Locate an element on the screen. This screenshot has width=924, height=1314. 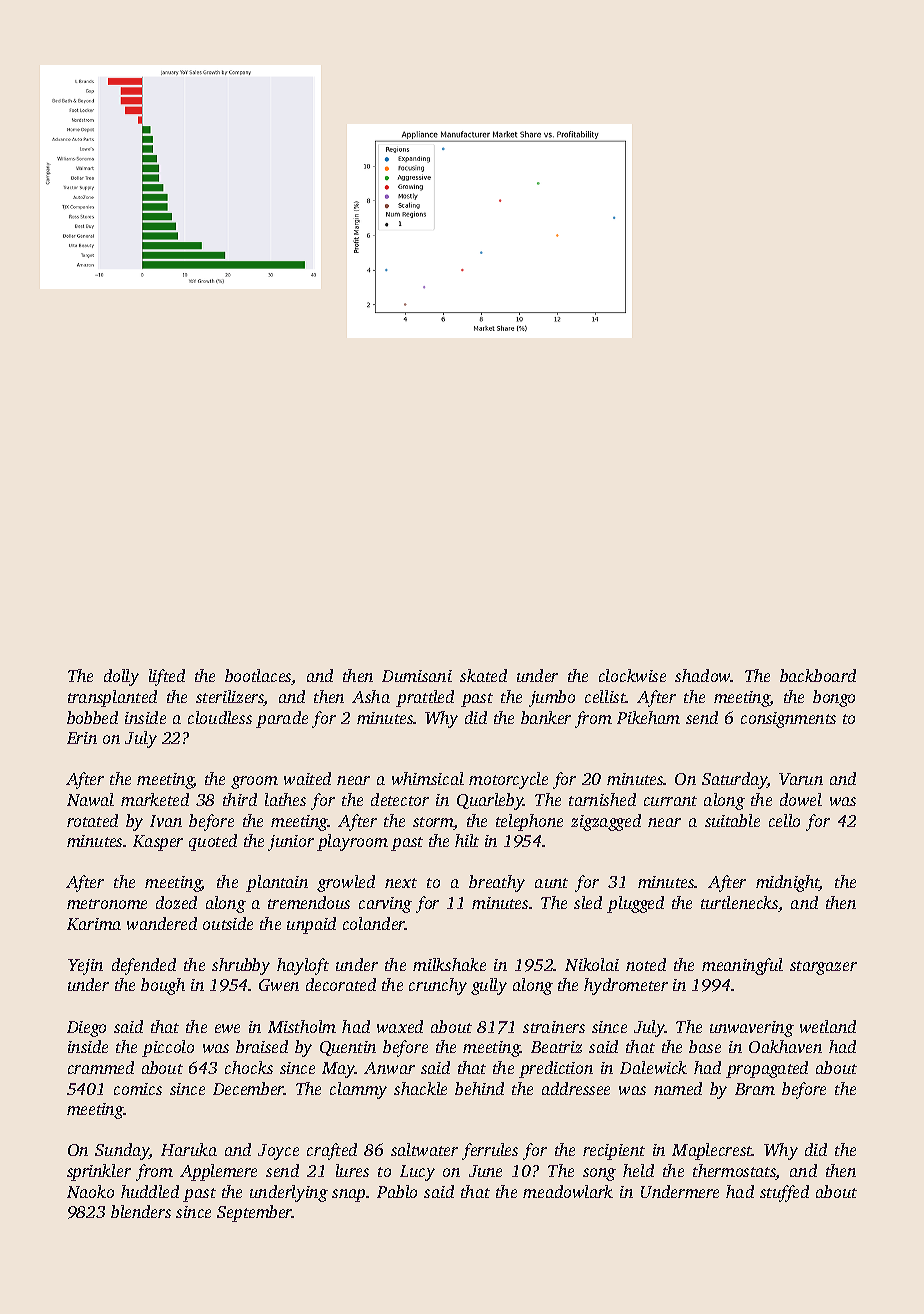
stuffed is located at coordinates (784, 1193).
